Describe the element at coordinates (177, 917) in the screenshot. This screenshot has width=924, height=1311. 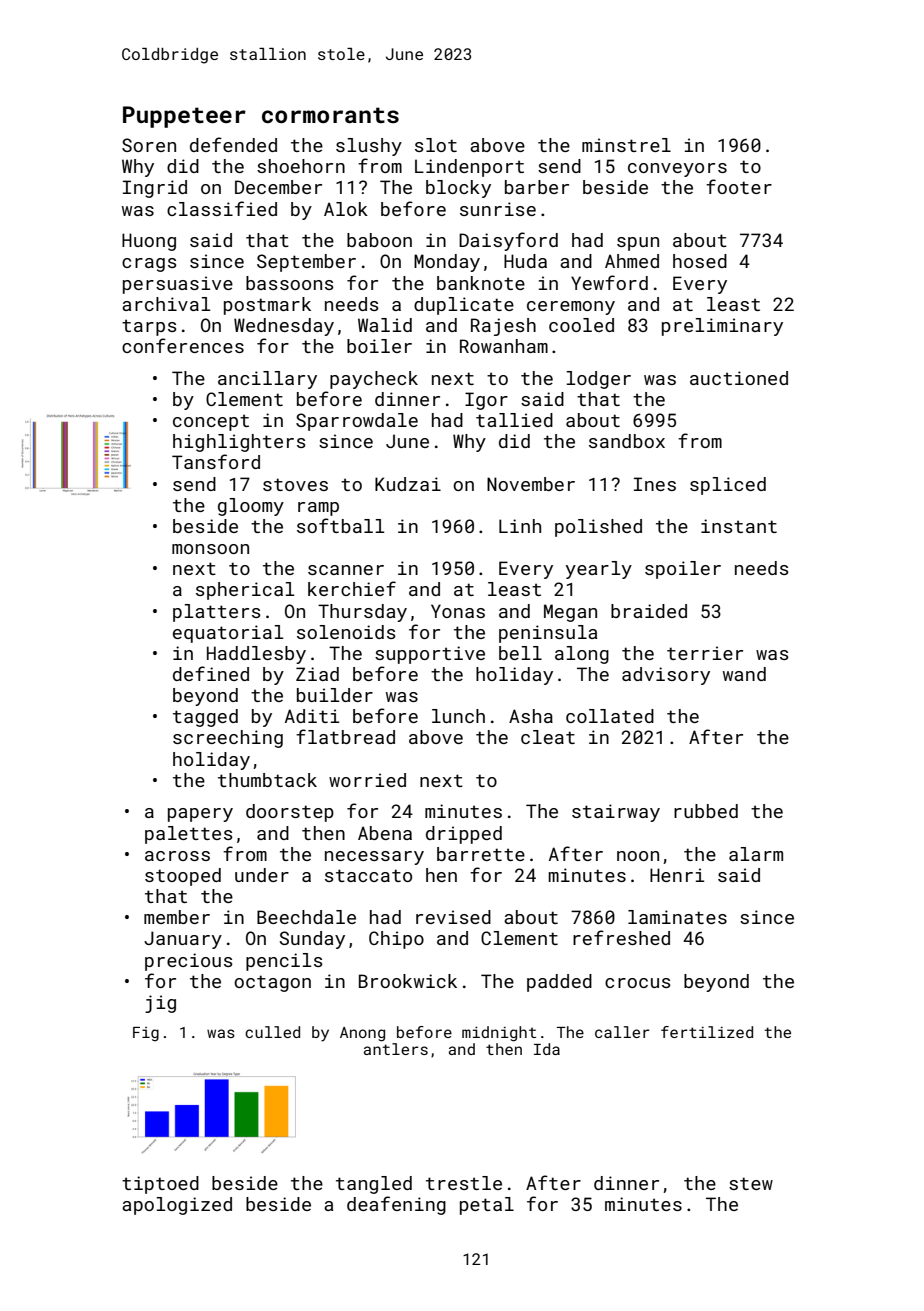
I see `member` at that location.
